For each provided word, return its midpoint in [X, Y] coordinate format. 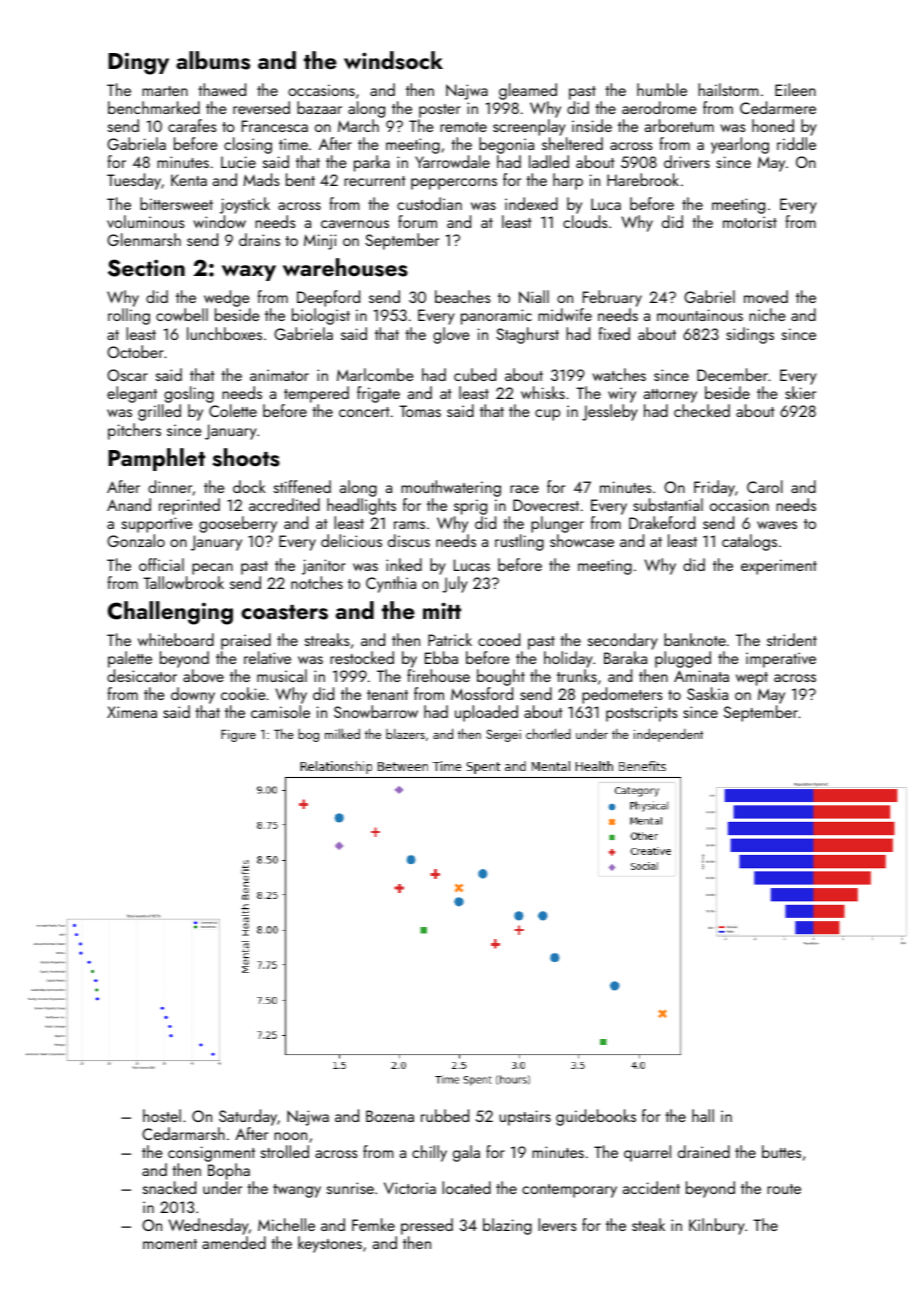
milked [342, 733]
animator [279, 375]
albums [213, 60]
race [524, 489]
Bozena [390, 1116]
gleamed [528, 91]
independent [668, 735]
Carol [765, 486]
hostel [162, 1115]
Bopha [229, 1171]
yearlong [740, 145]
